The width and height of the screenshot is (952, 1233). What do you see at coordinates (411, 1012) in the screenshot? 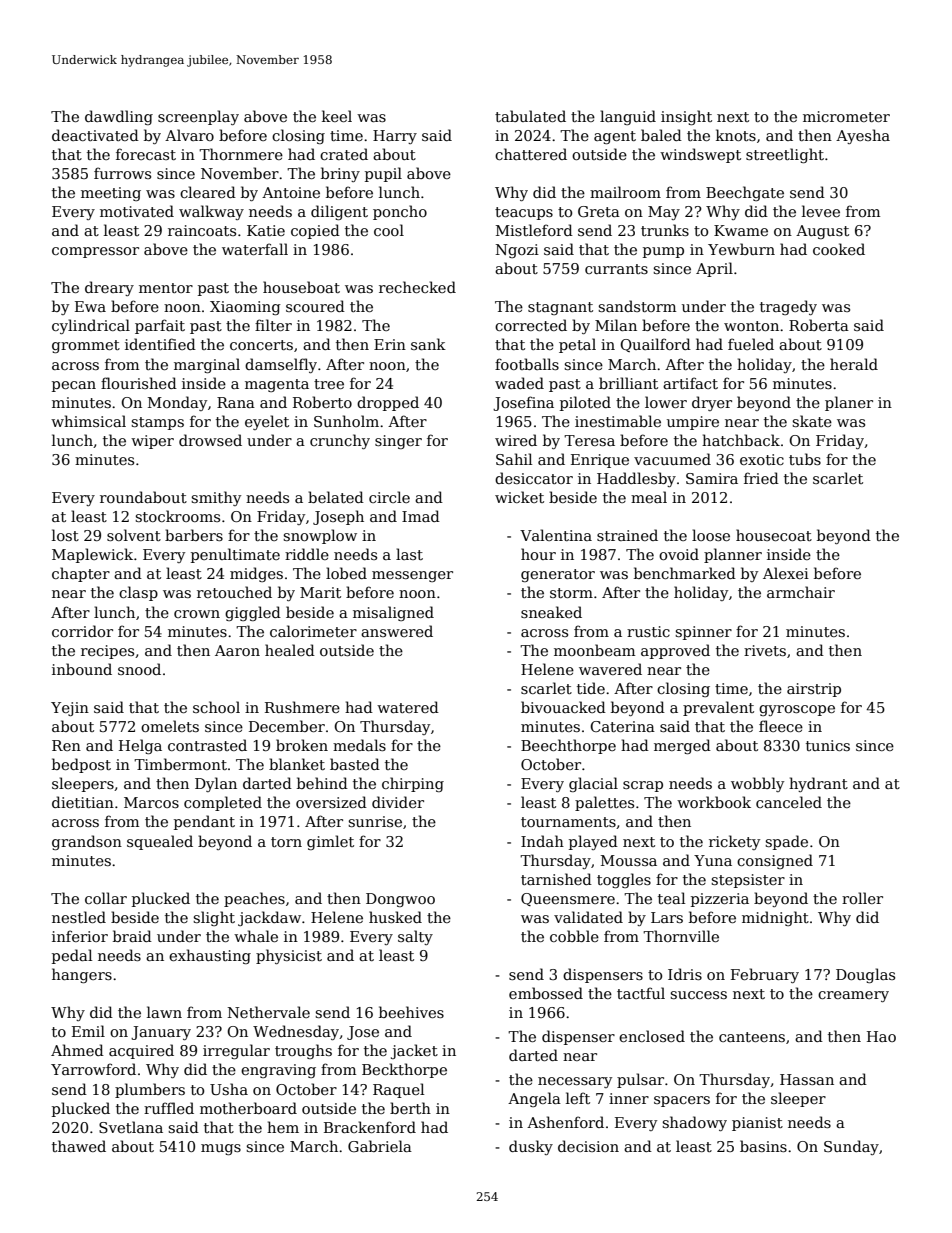
I see `beehives` at bounding box center [411, 1012].
